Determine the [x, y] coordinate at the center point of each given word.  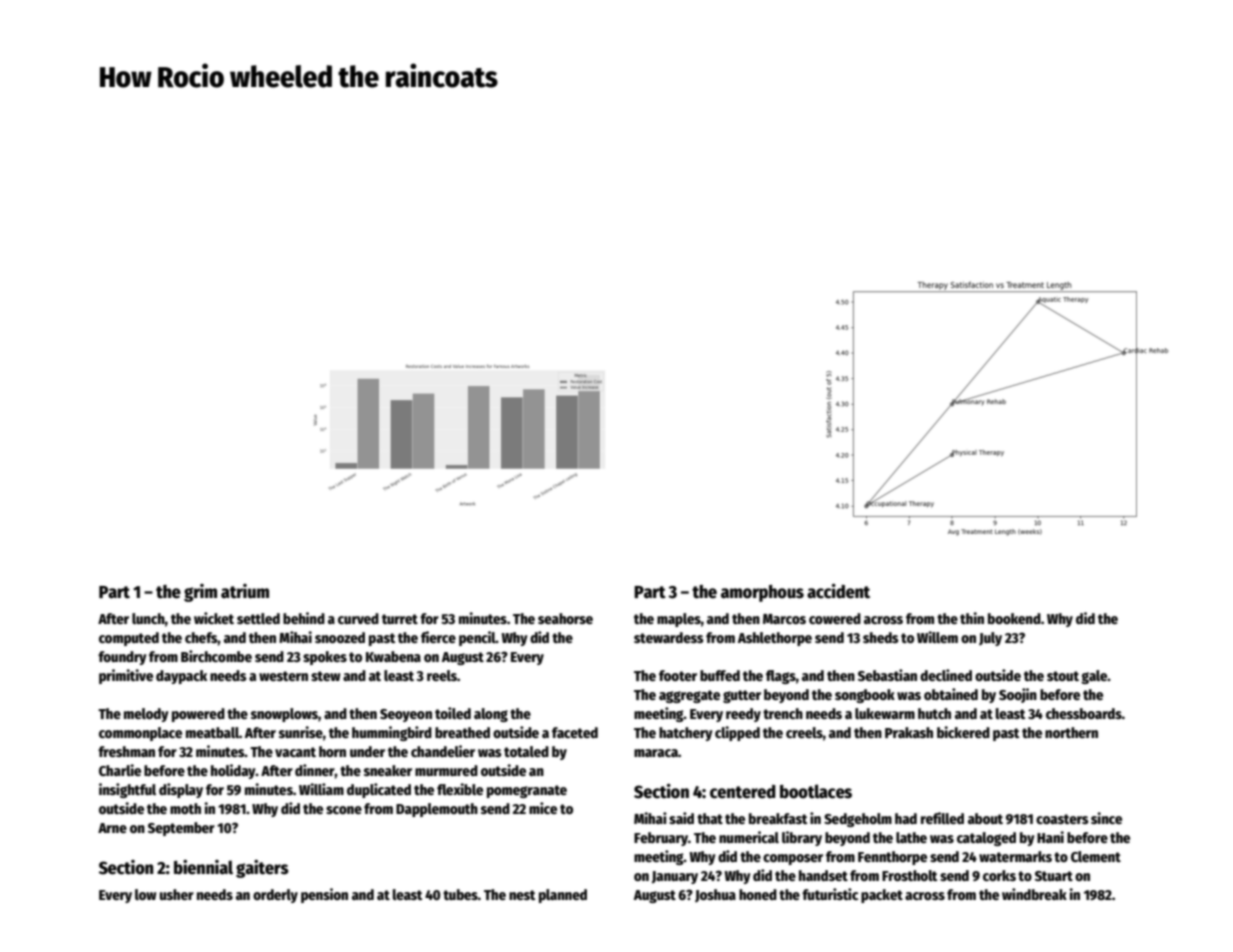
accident [838, 591]
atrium [245, 591]
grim [200, 593]
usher [177, 894]
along [491, 715]
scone [344, 810]
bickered [963, 732]
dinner [315, 770]
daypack [181, 677]
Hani [1050, 837]
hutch [934, 713]
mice [543, 808]
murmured [446, 770]
